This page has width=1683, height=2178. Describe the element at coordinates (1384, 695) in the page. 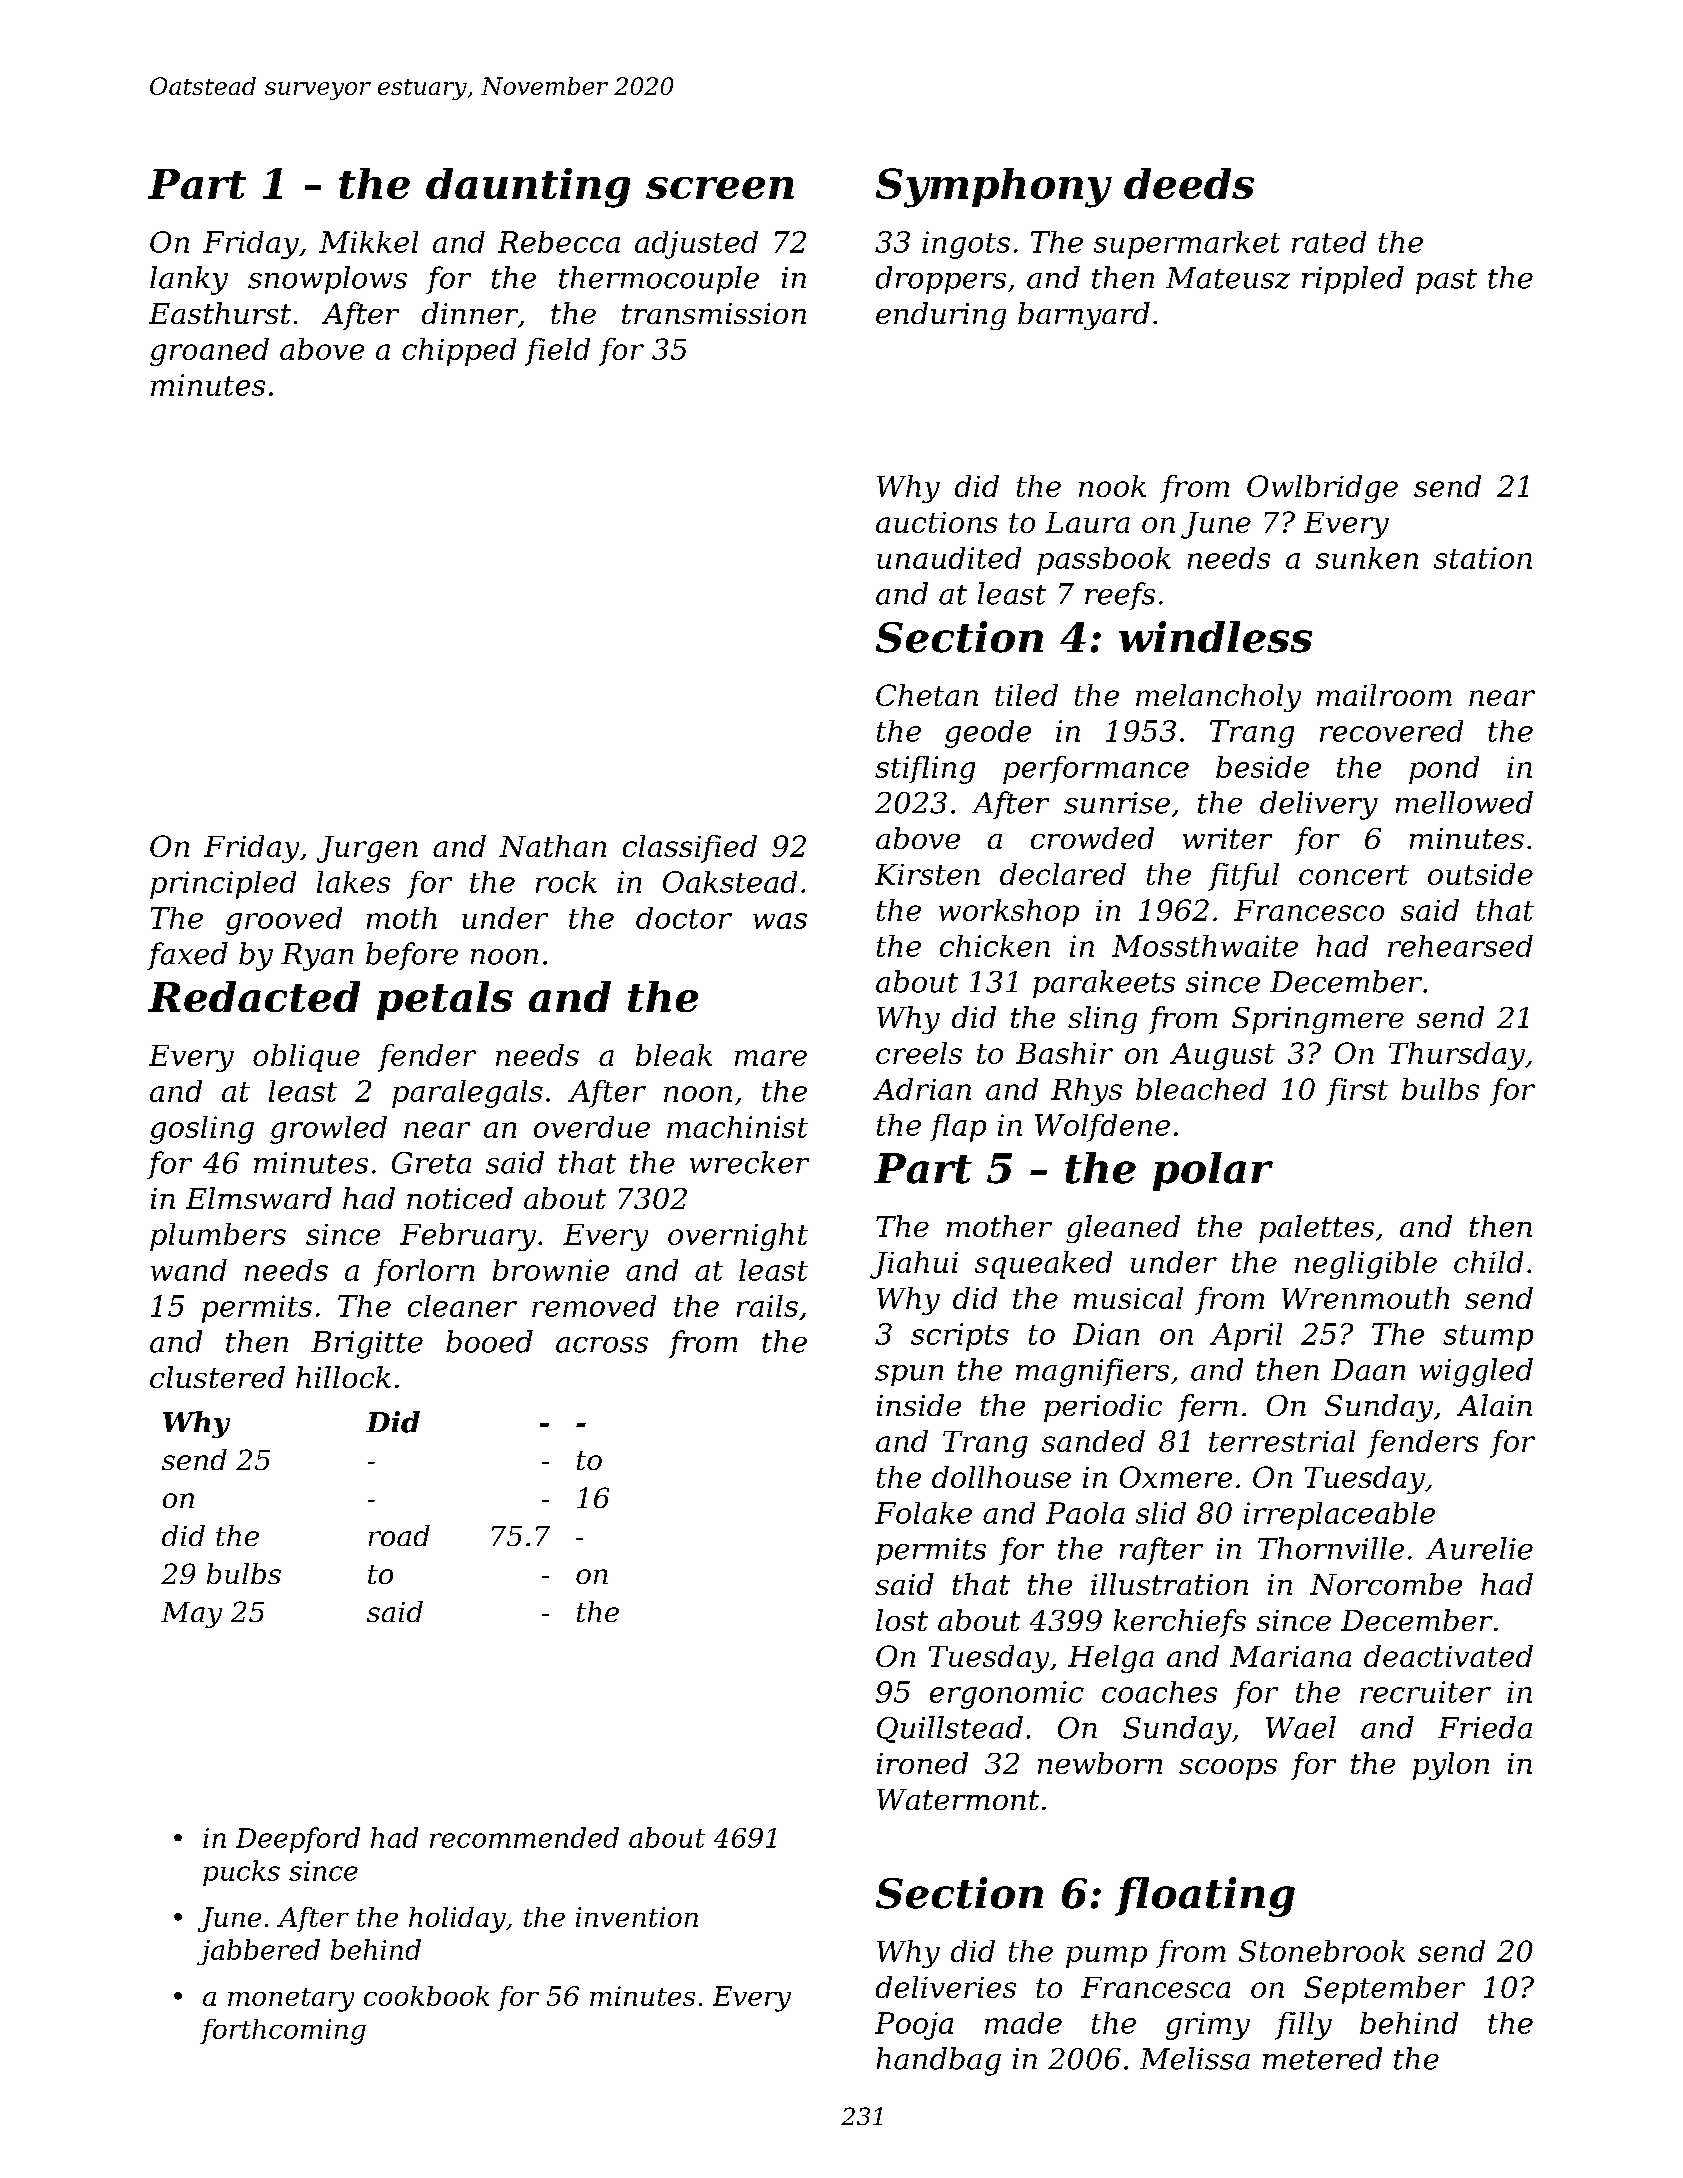

I see `mailroom` at that location.
